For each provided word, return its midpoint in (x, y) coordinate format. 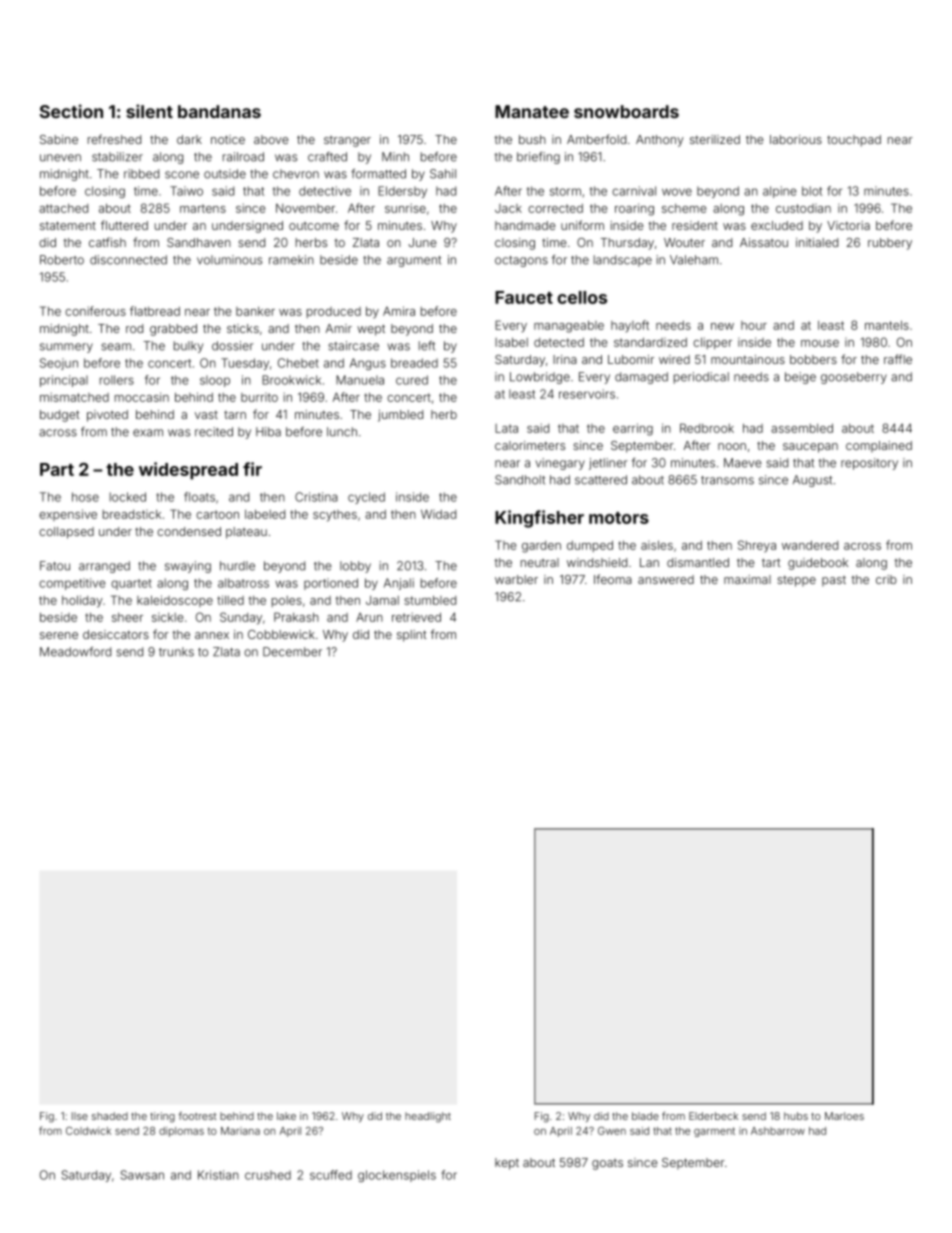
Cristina (316, 497)
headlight (428, 1117)
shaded (110, 1116)
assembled (802, 428)
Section (71, 111)
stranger (347, 141)
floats (199, 497)
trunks (176, 652)
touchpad (854, 141)
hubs (796, 1116)
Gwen (612, 1131)
